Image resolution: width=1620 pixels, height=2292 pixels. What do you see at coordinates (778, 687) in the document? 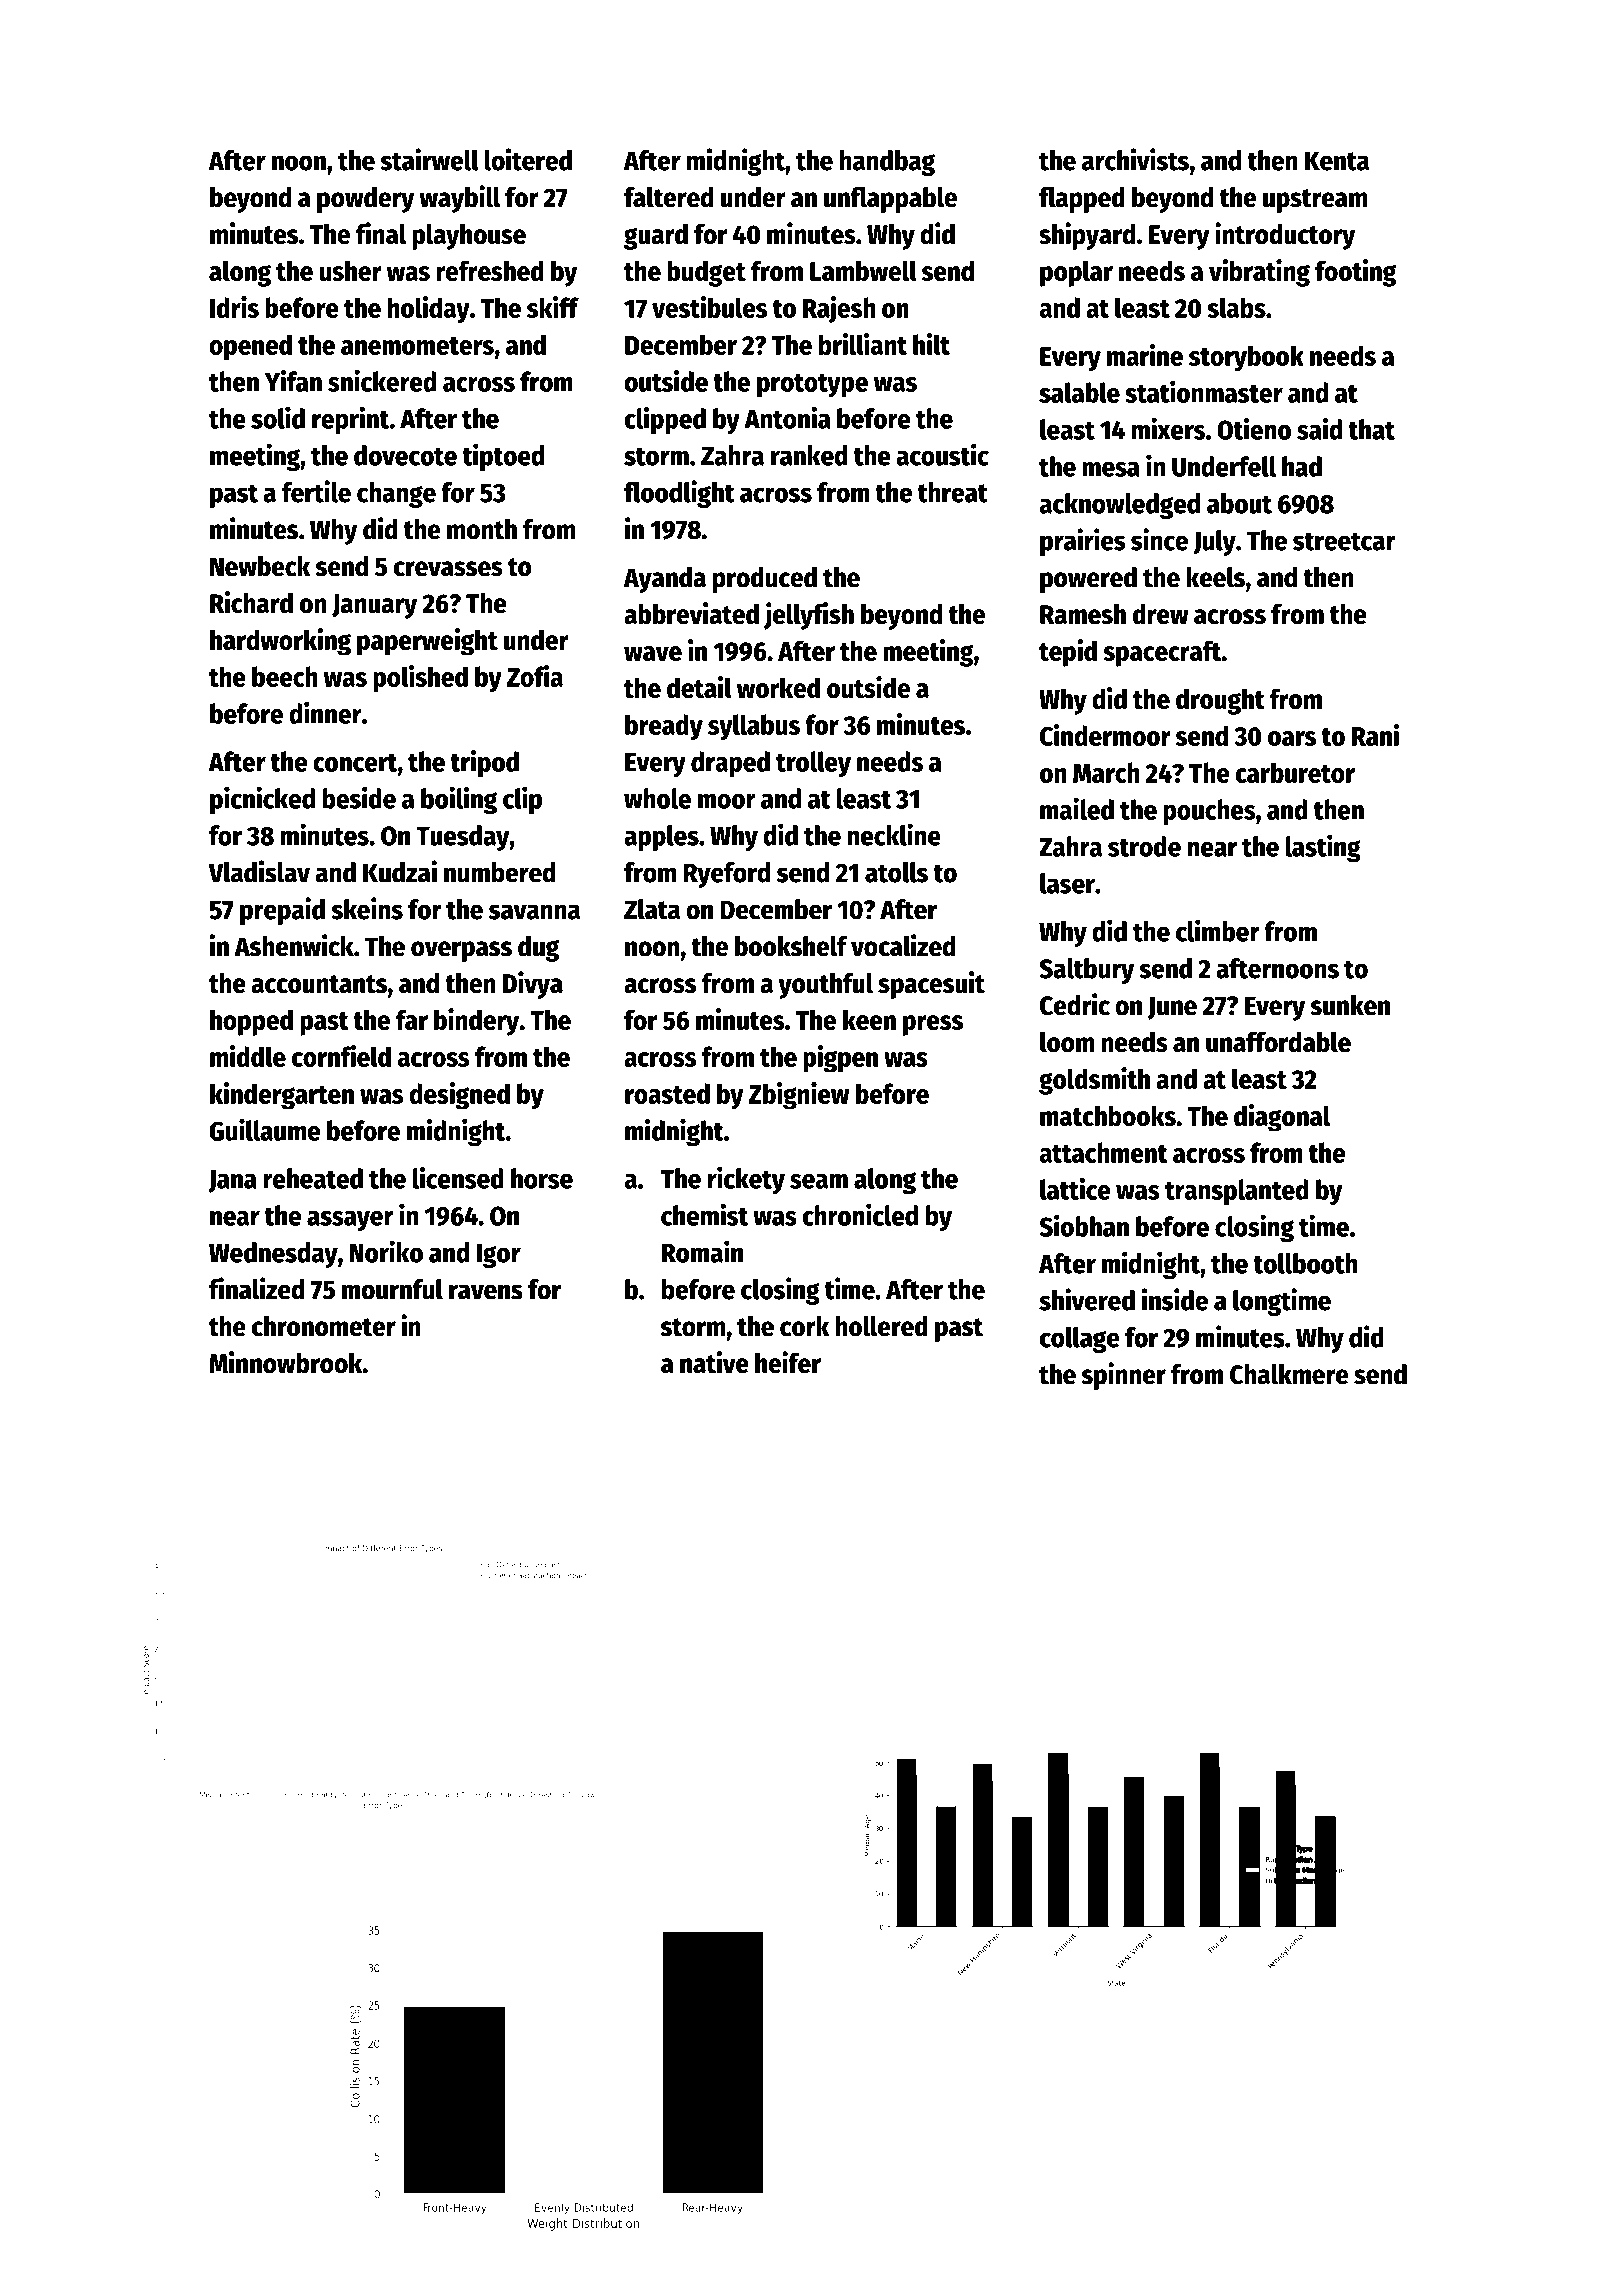
I see `worked` at bounding box center [778, 687].
